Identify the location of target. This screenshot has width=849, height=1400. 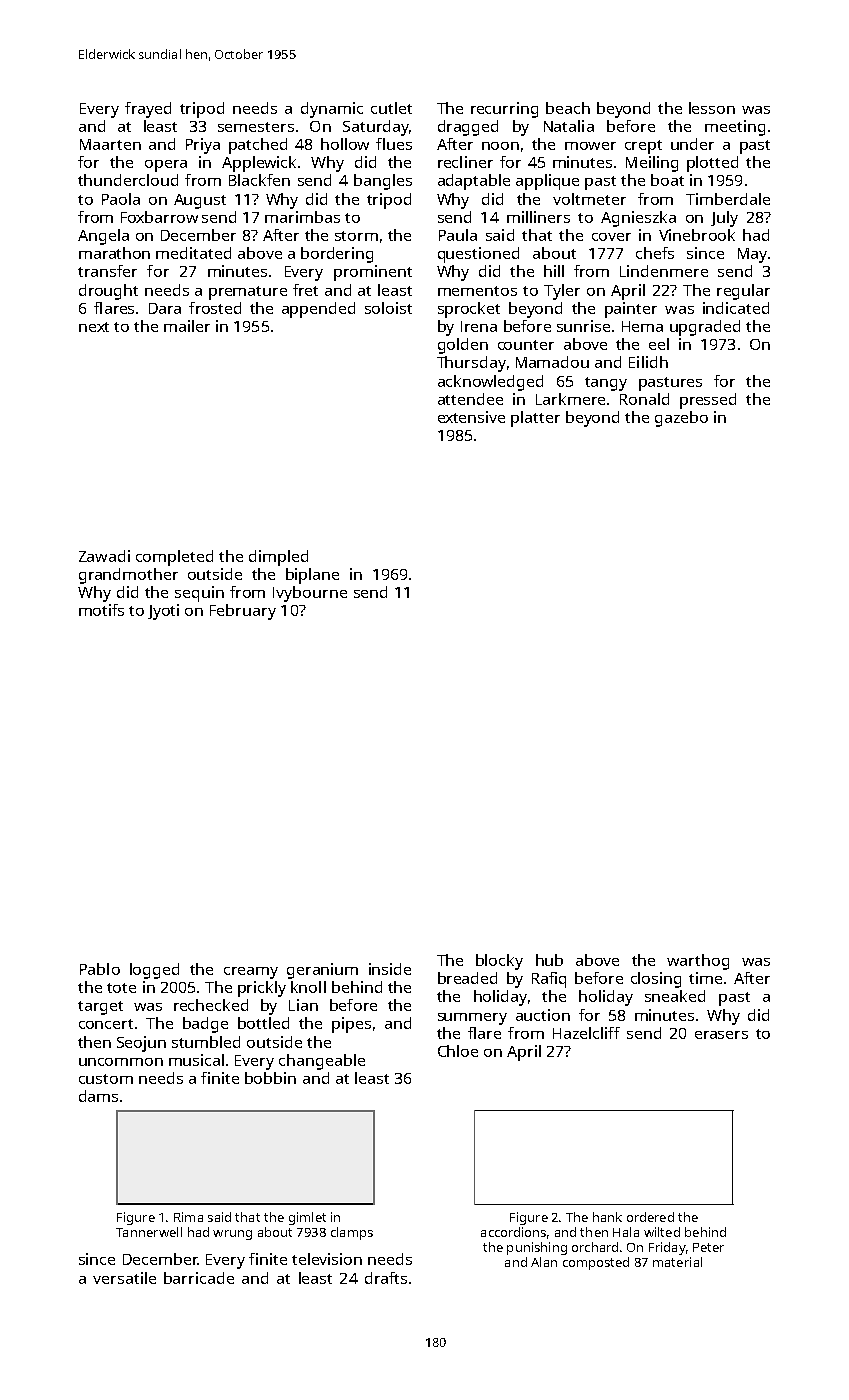
(100, 1008).
